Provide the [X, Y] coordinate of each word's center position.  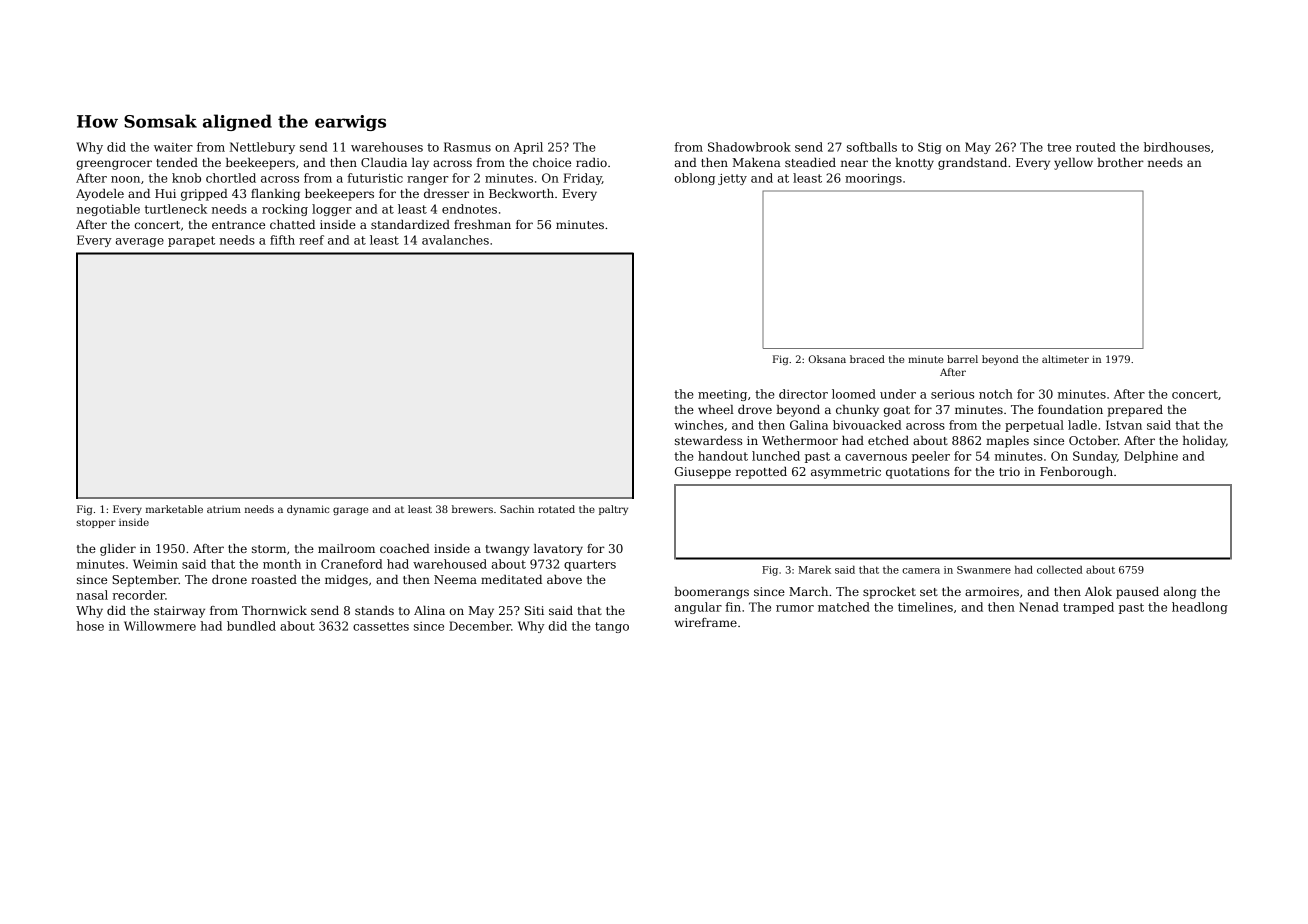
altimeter [1065, 359]
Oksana [827, 359]
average [140, 242]
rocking [285, 210]
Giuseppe [703, 473]
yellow [1073, 164]
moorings [873, 179]
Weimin [155, 564]
